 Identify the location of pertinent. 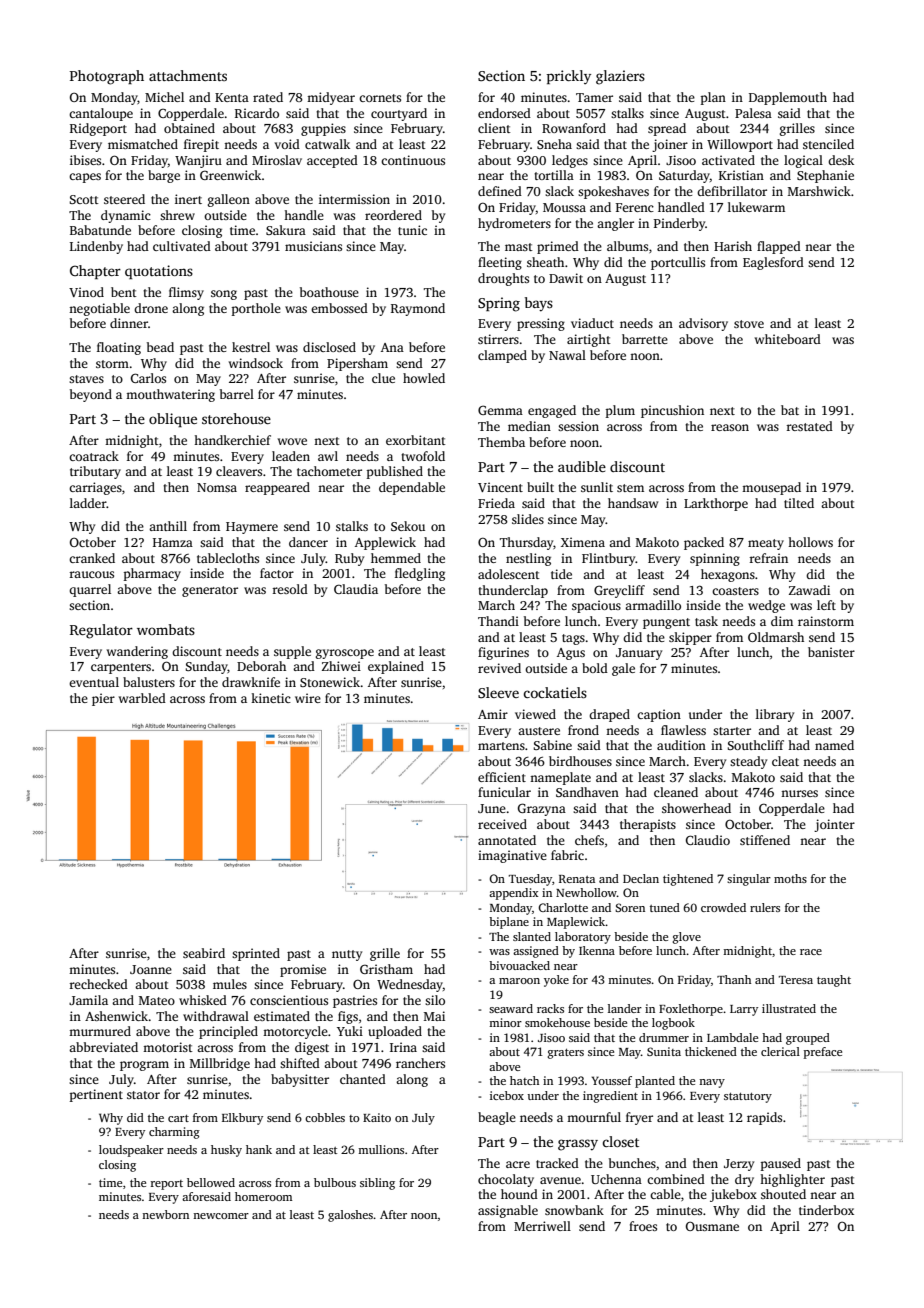
(96, 1095).
